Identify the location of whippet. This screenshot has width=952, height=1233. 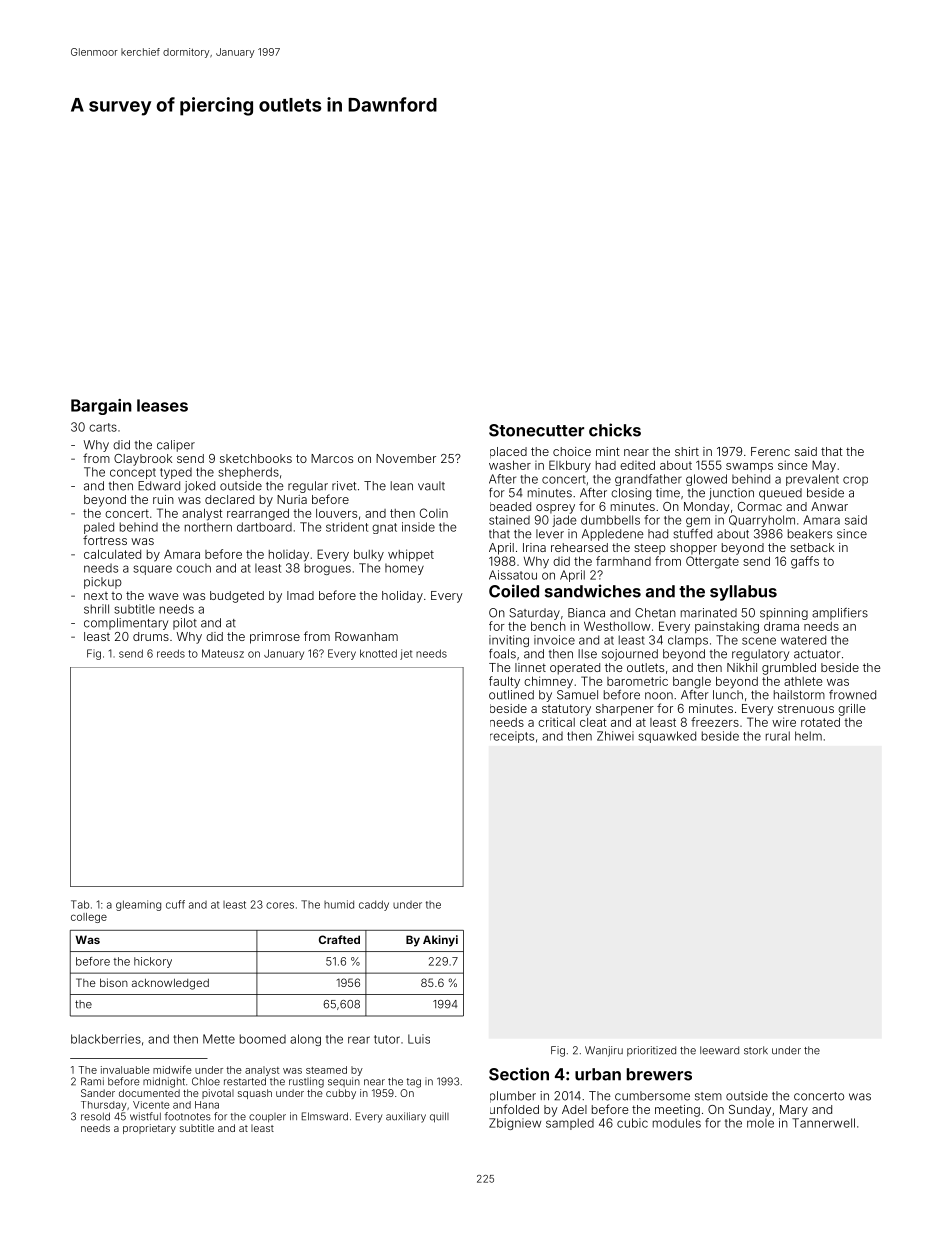
(411, 555).
